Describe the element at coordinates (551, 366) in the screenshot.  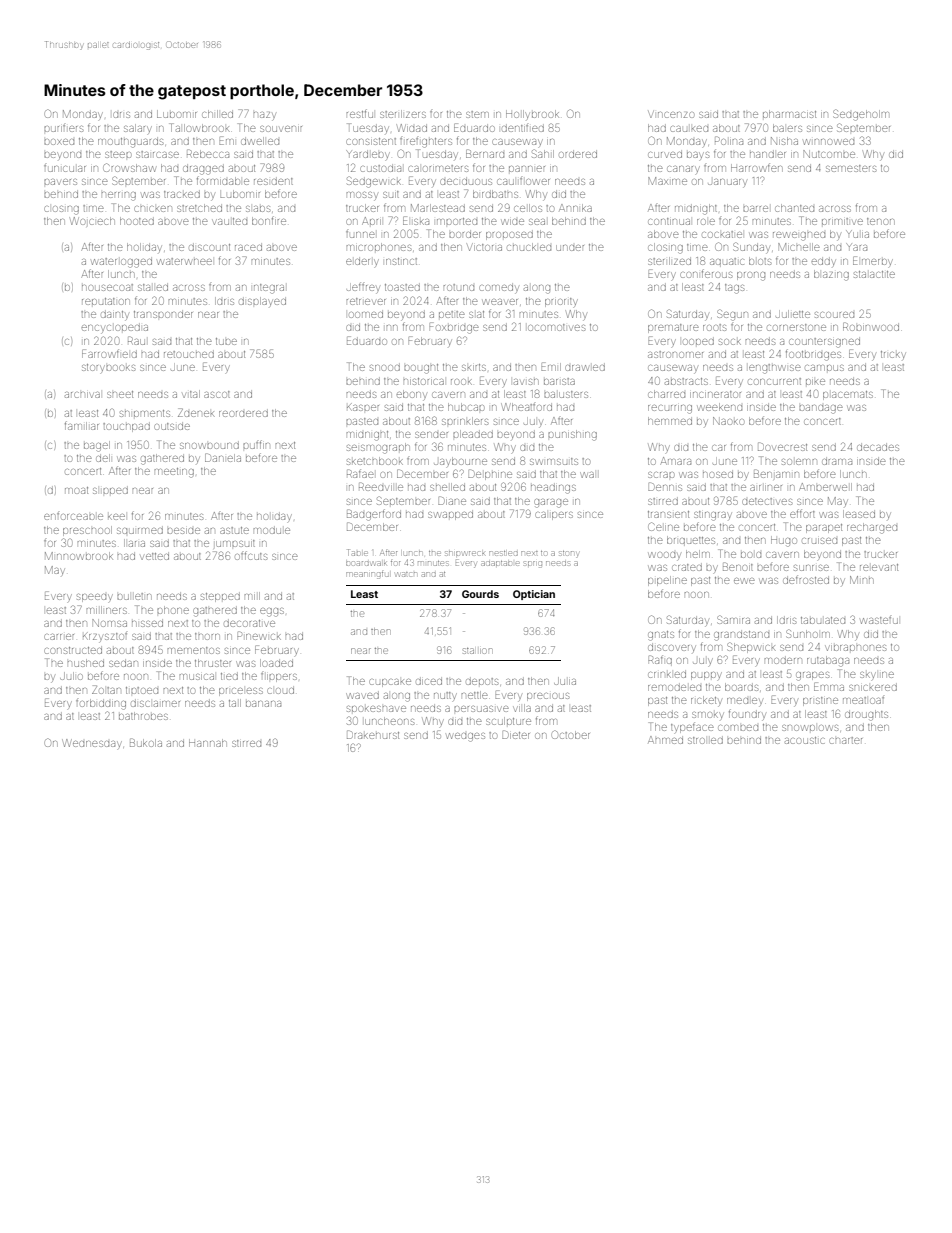
I see `Emil` at that location.
